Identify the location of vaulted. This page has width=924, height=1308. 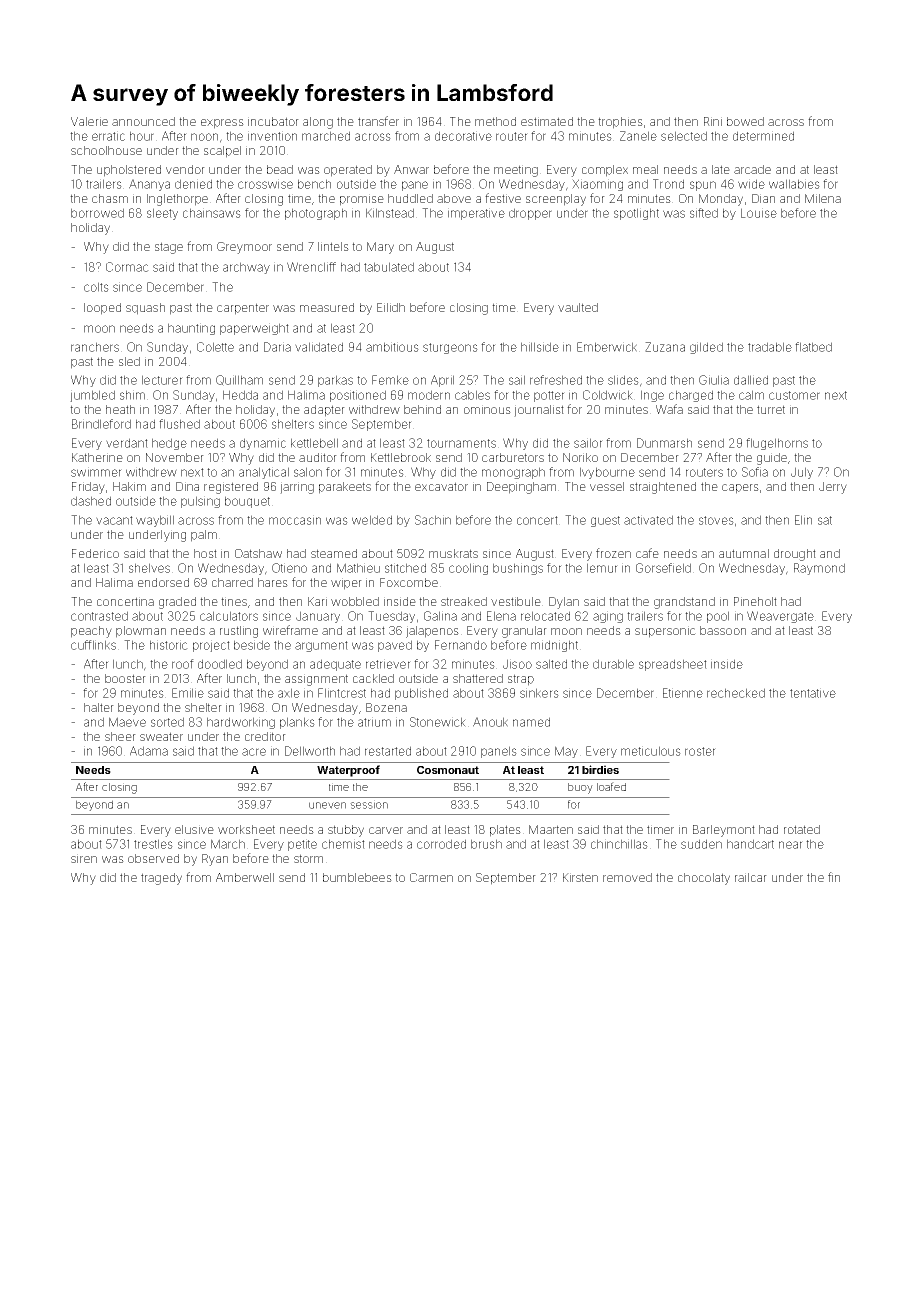
(578, 307).
